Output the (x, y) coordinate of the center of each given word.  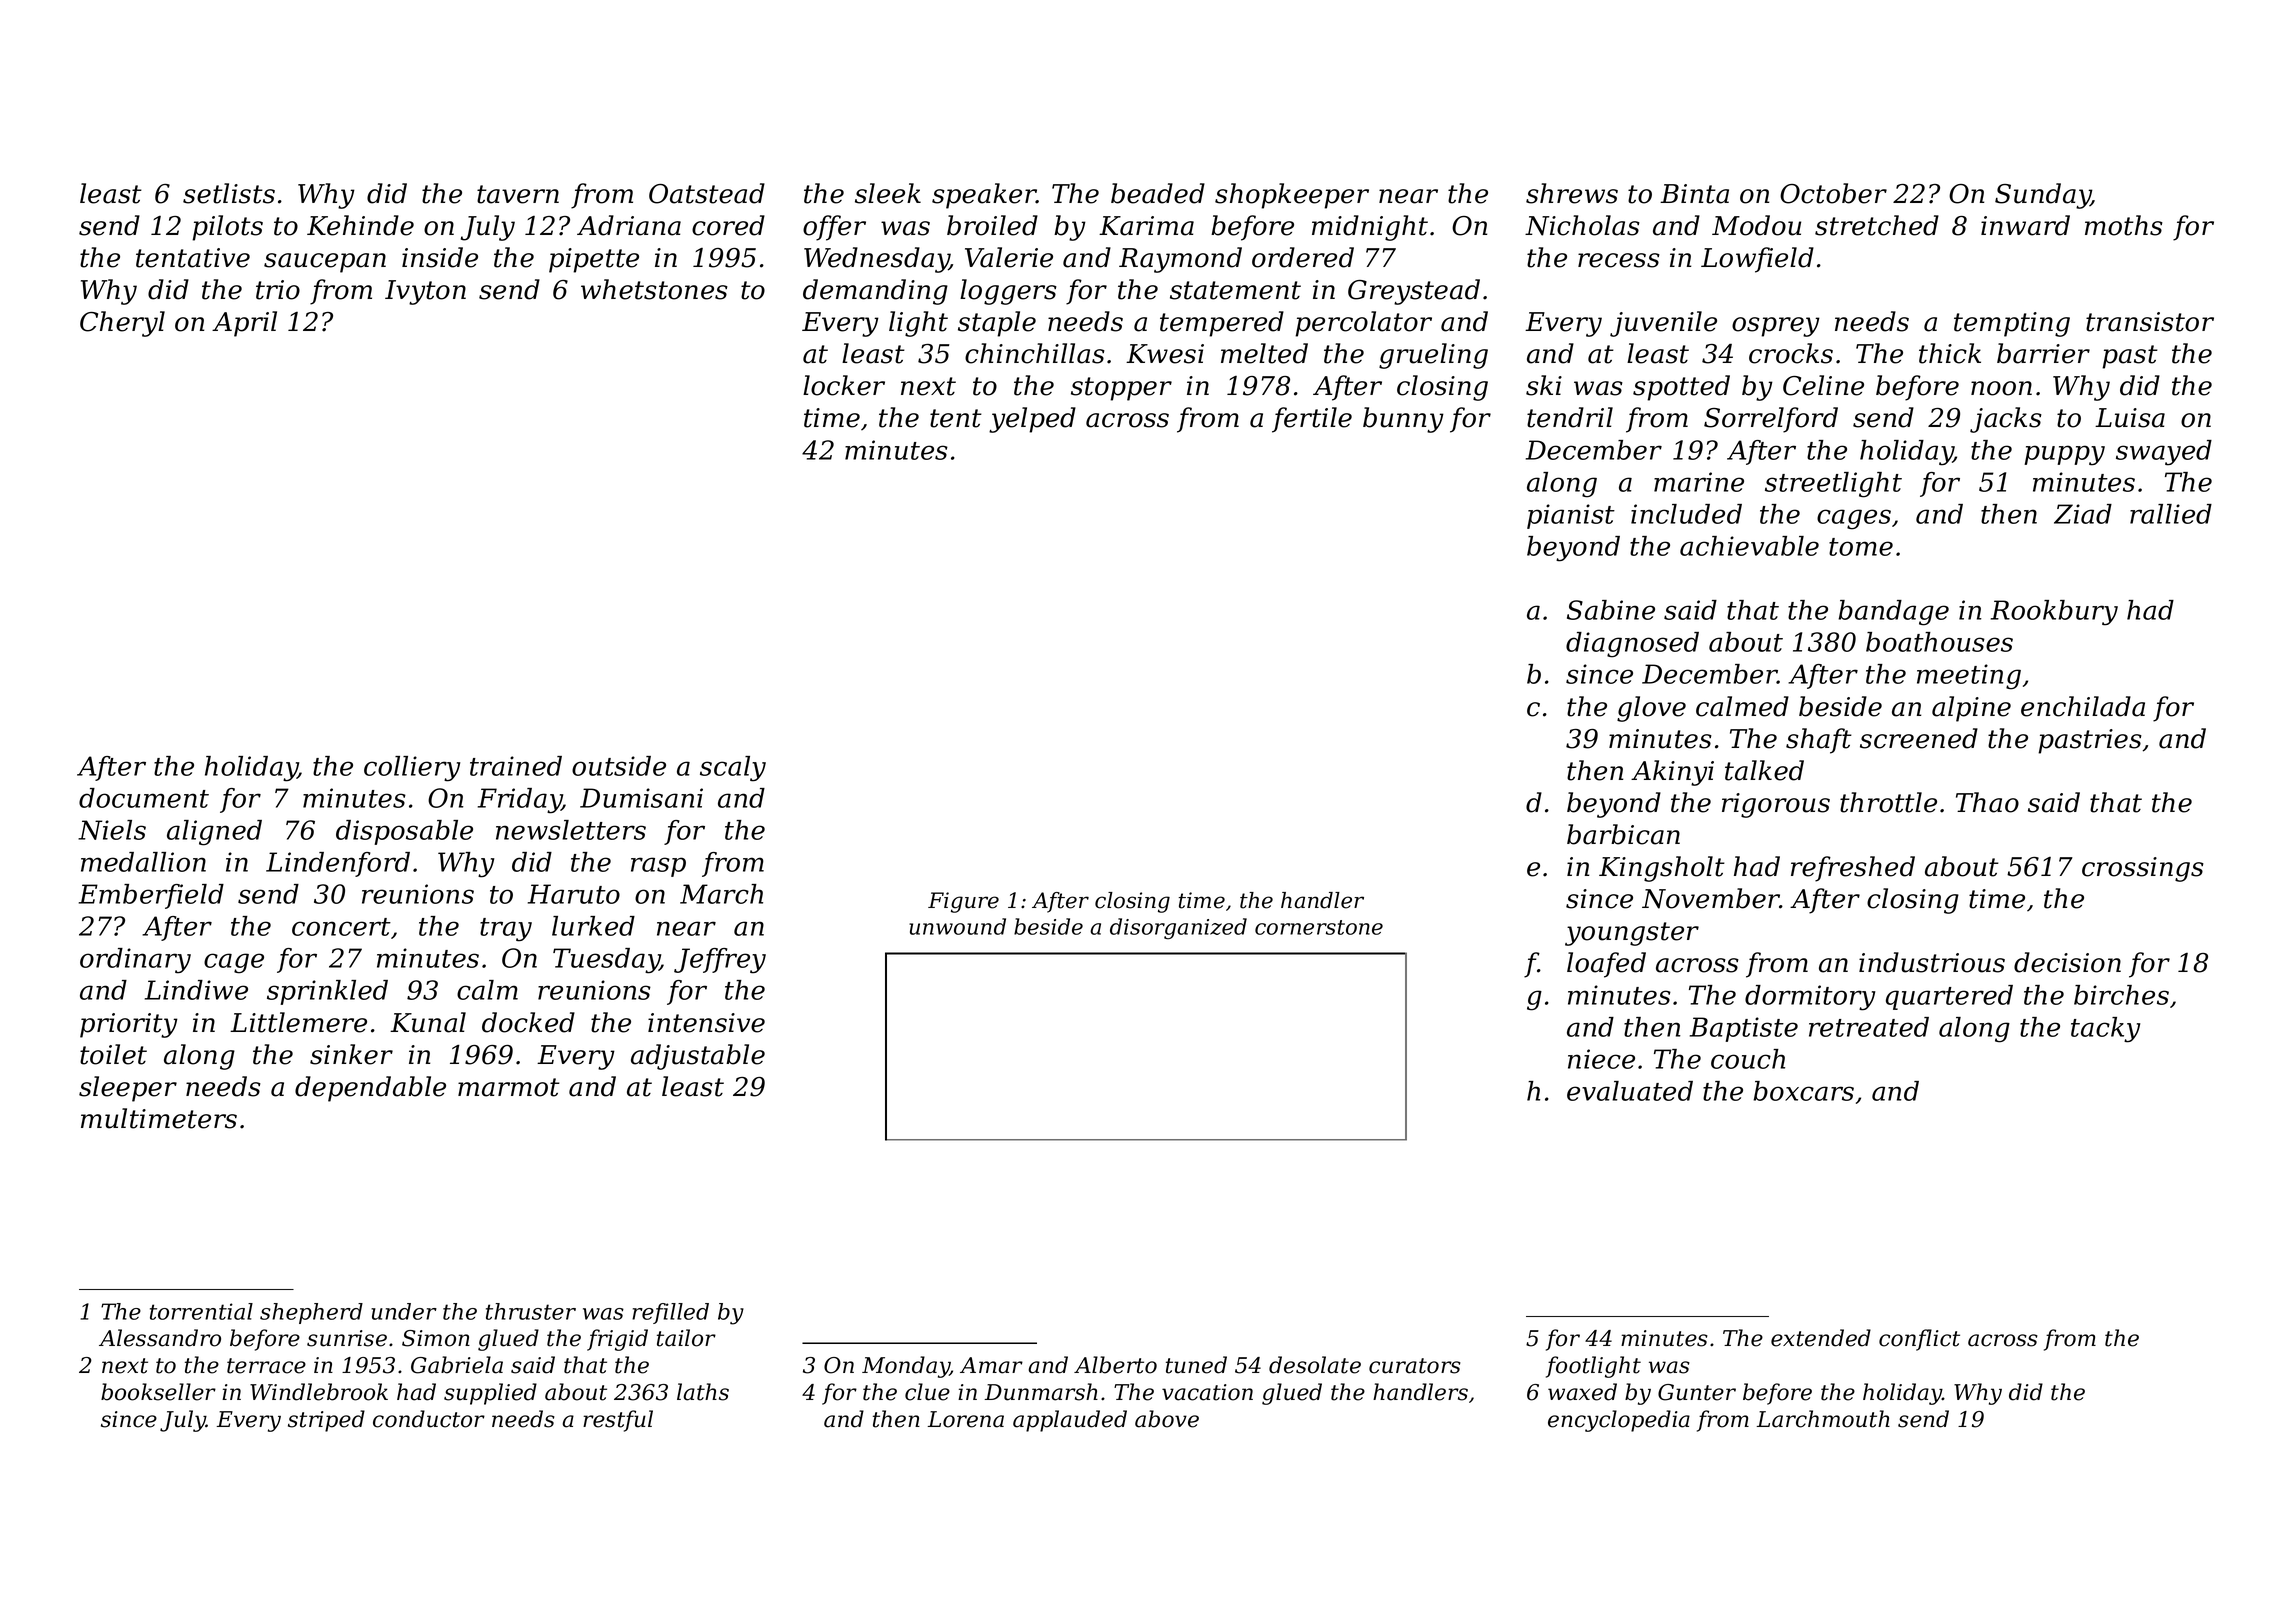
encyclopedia (1619, 1421)
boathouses (1939, 642)
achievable (1749, 546)
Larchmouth (1823, 1419)
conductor (429, 1419)
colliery (412, 769)
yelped (1032, 420)
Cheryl (122, 324)
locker (844, 385)
